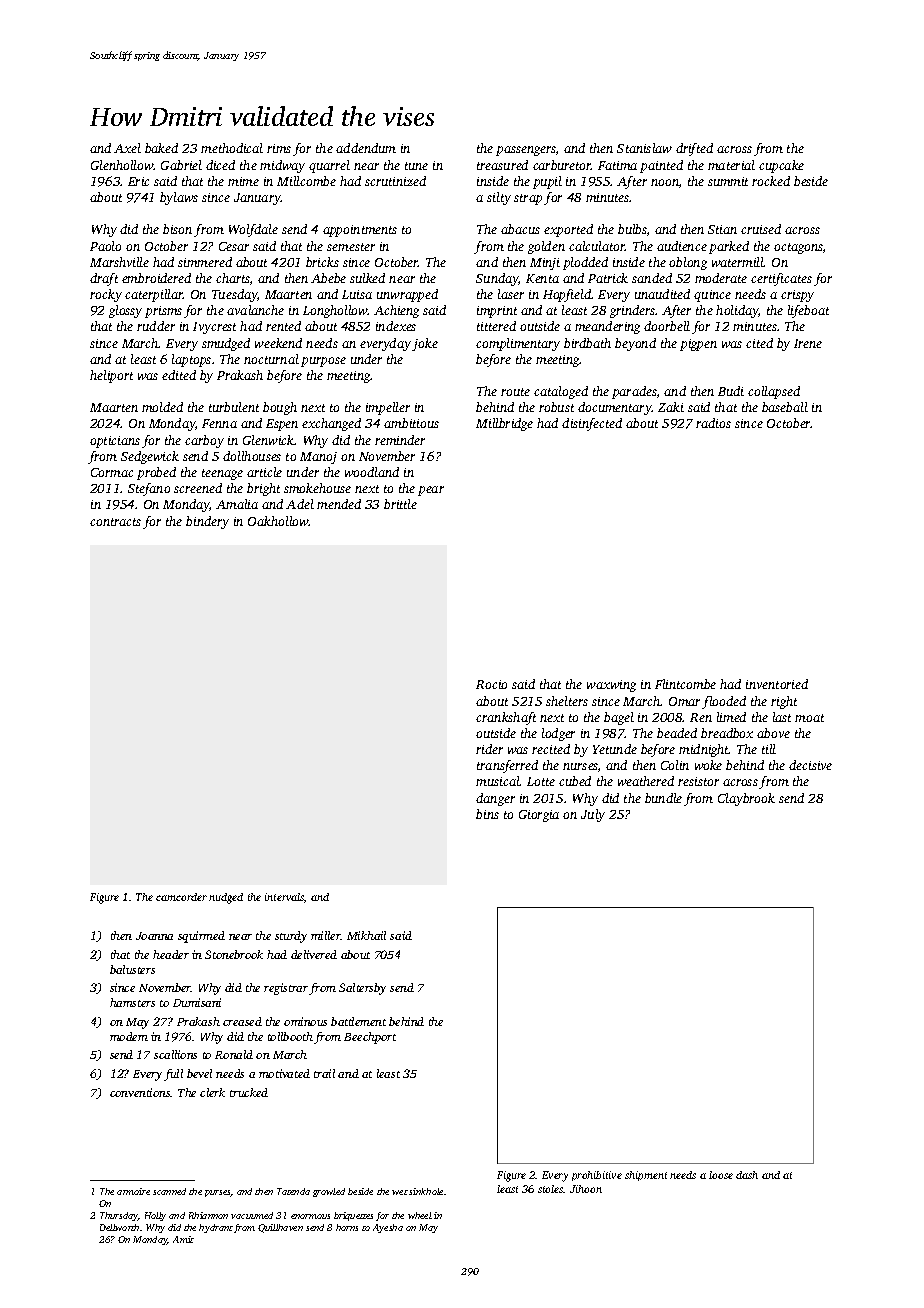  What do you see at coordinates (518, 344) in the document?
I see `complimentary` at bounding box center [518, 344].
